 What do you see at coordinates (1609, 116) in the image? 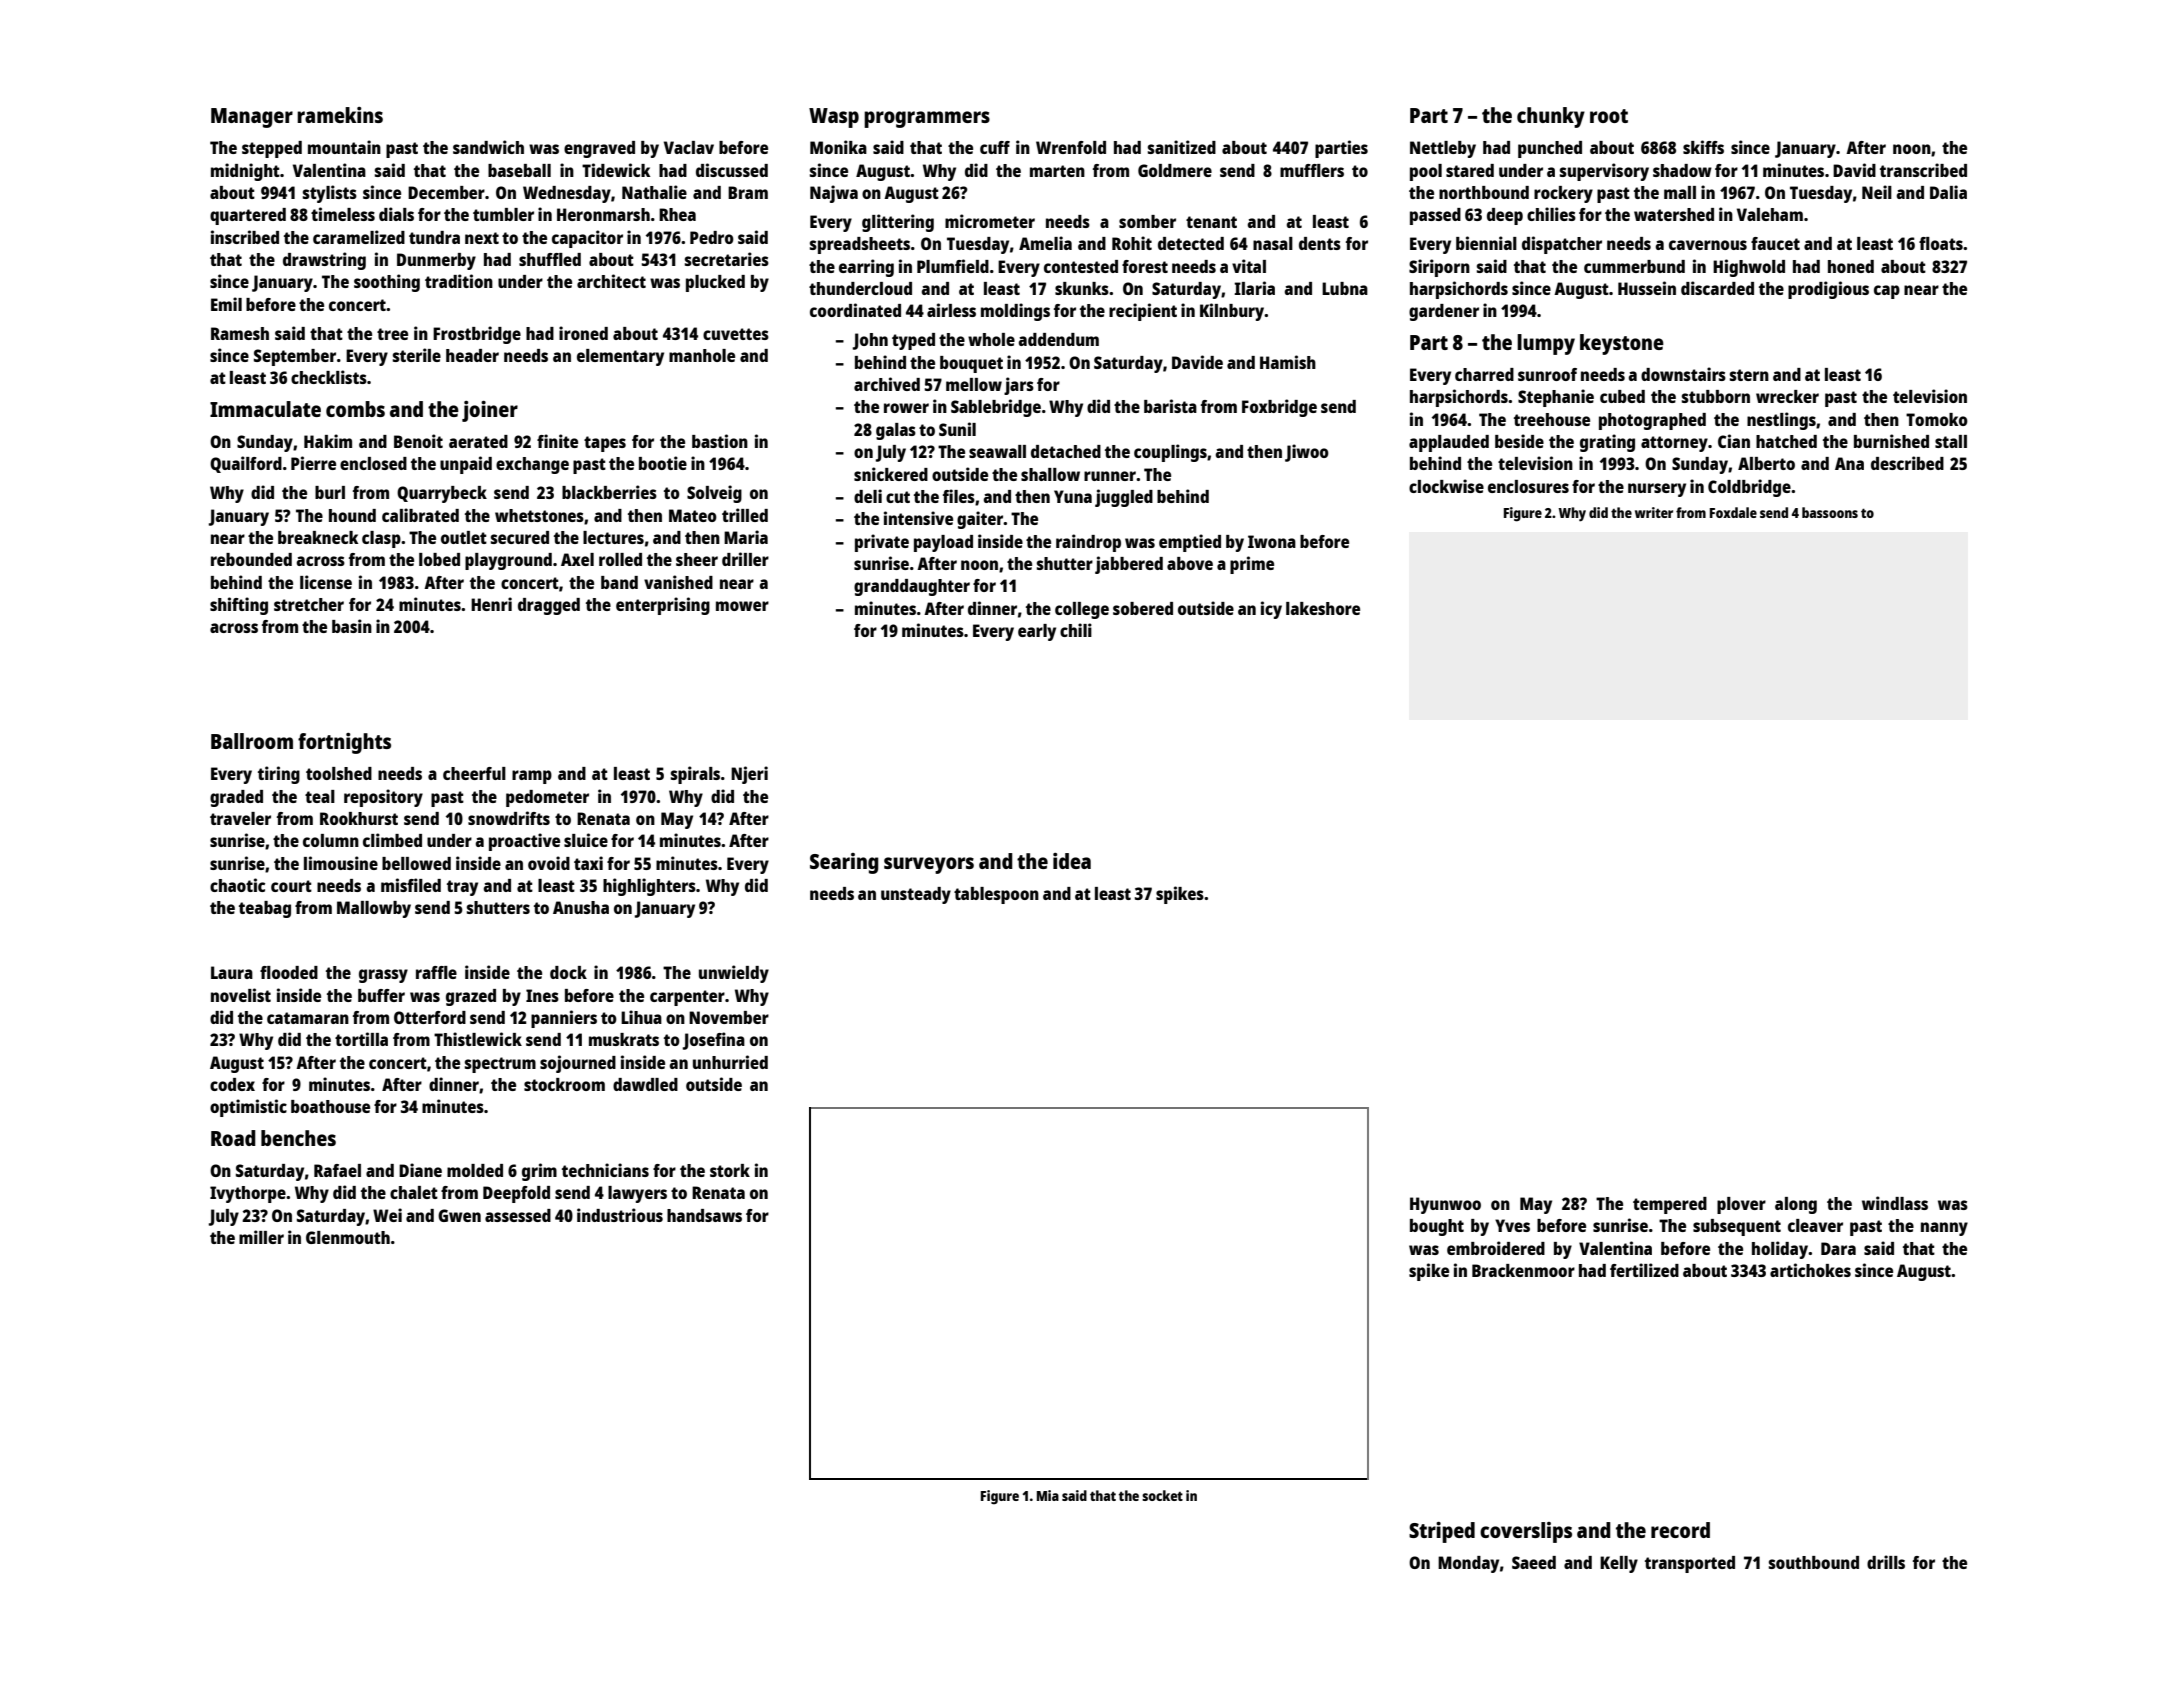
I see `root` at bounding box center [1609, 116].
